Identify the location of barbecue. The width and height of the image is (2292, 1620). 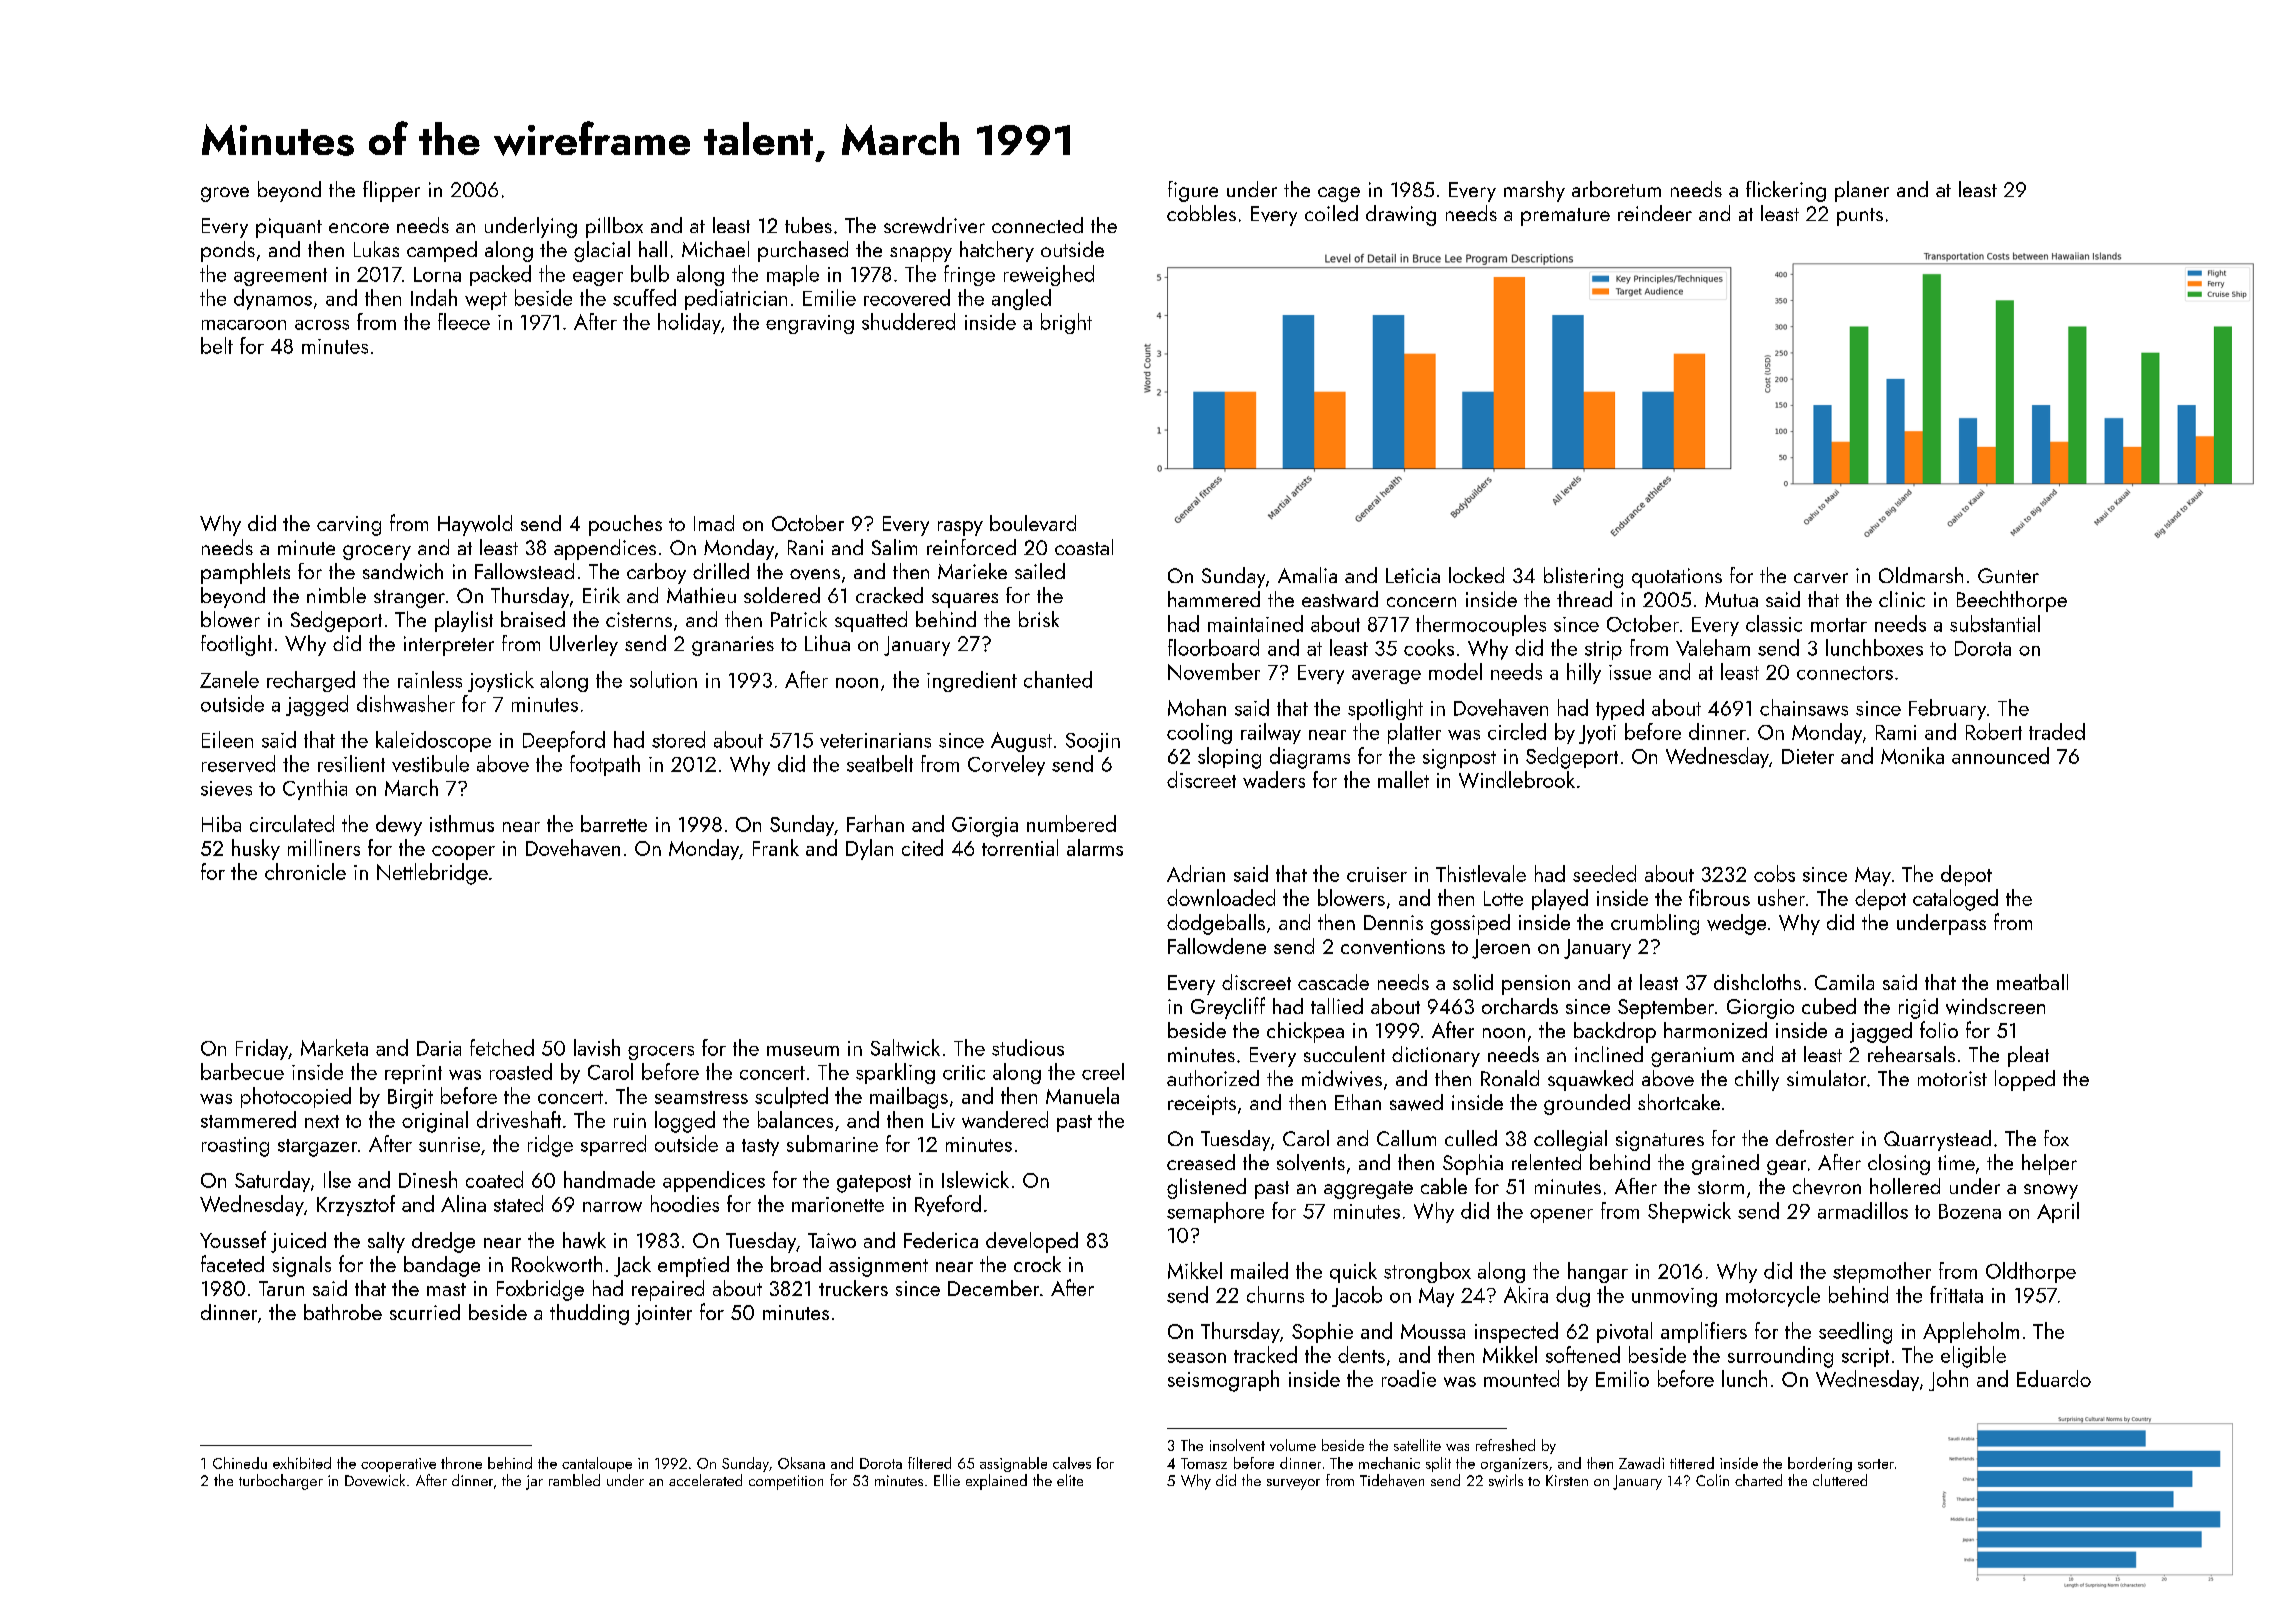
(242, 1071).
